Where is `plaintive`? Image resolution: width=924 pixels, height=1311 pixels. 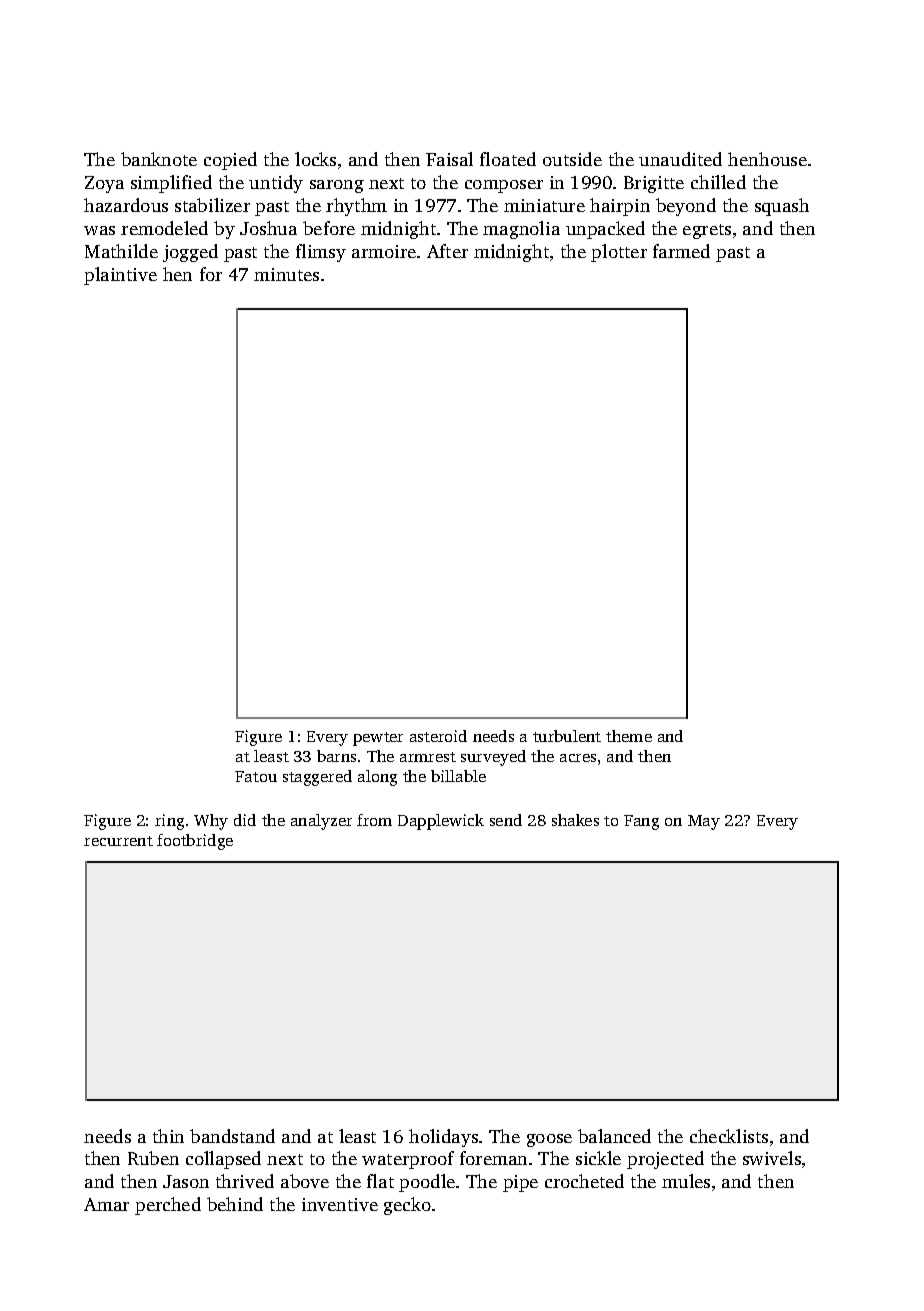
plaintive is located at coordinates (120, 276).
